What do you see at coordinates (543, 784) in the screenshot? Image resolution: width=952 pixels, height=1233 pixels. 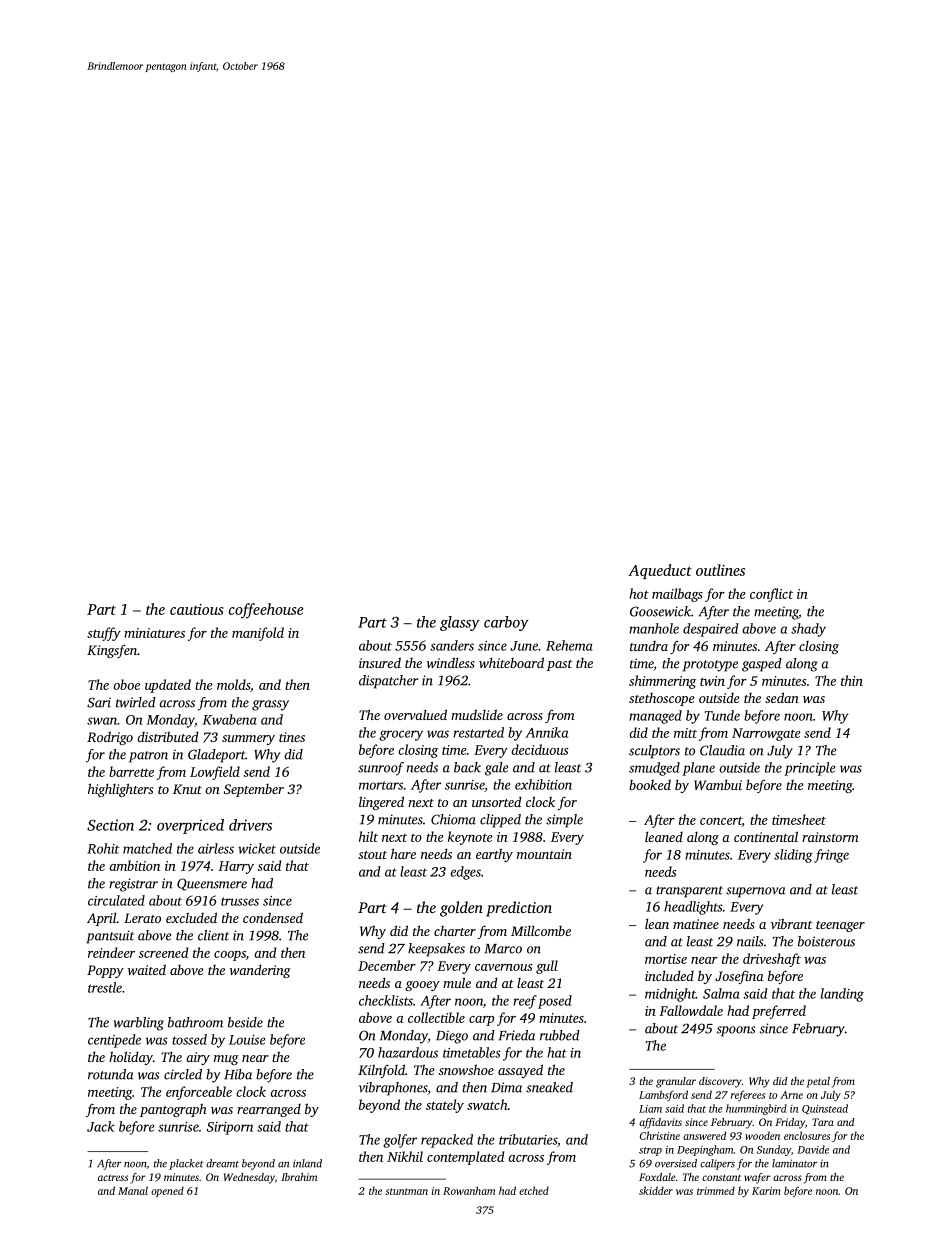 I see `exhibition` at bounding box center [543, 784].
